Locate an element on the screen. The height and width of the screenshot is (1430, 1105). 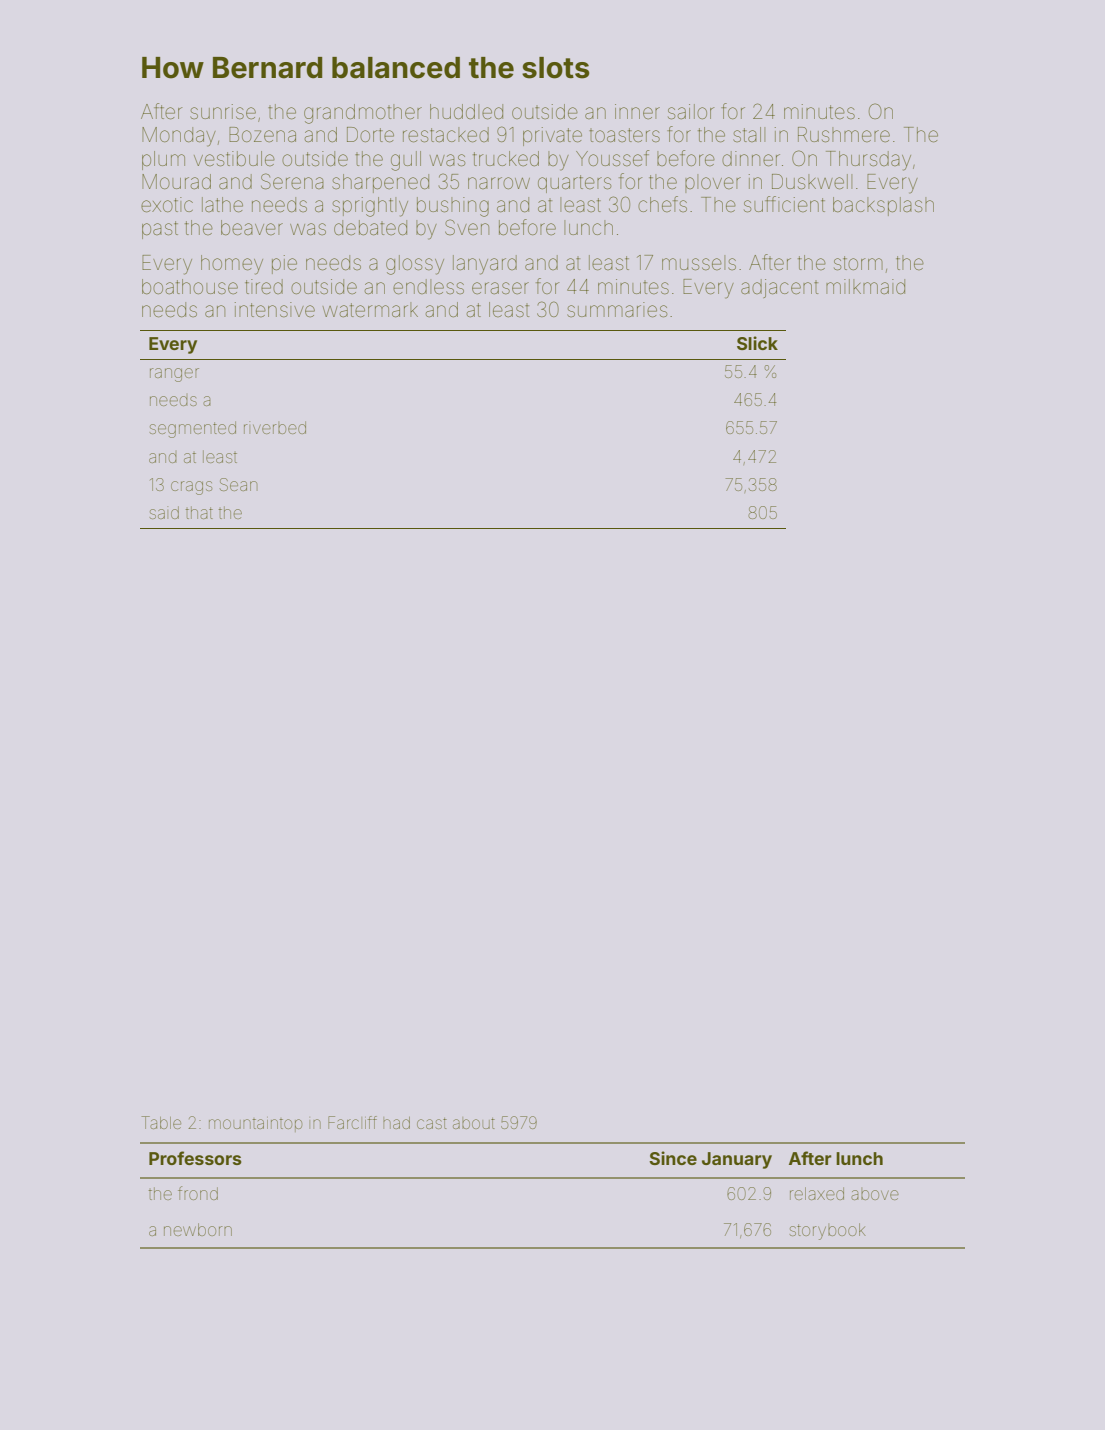
mountaintop is located at coordinates (255, 1124).
